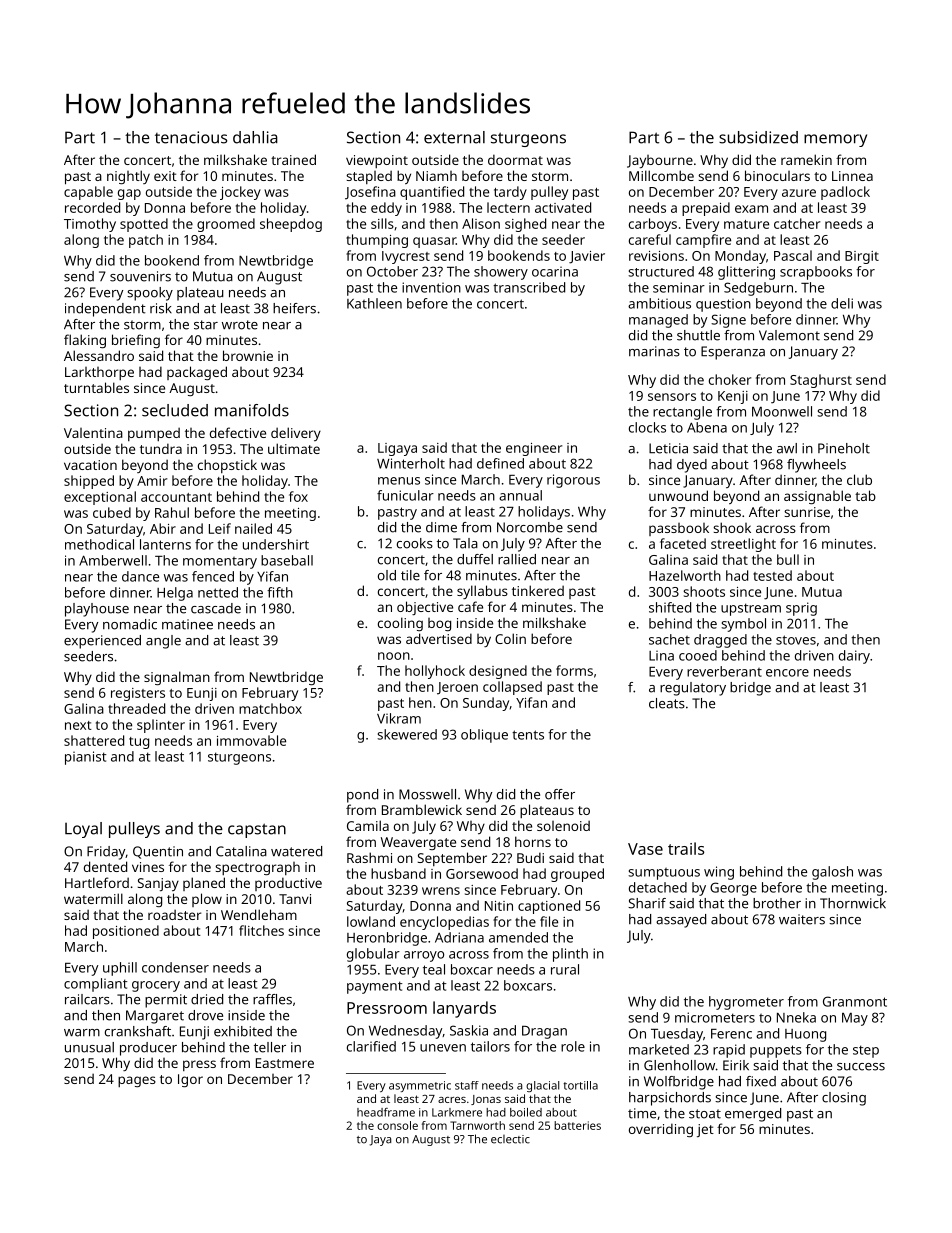 Image resolution: width=952 pixels, height=1233 pixels. Describe the element at coordinates (165, 176) in the screenshot. I see `exit` at that location.
